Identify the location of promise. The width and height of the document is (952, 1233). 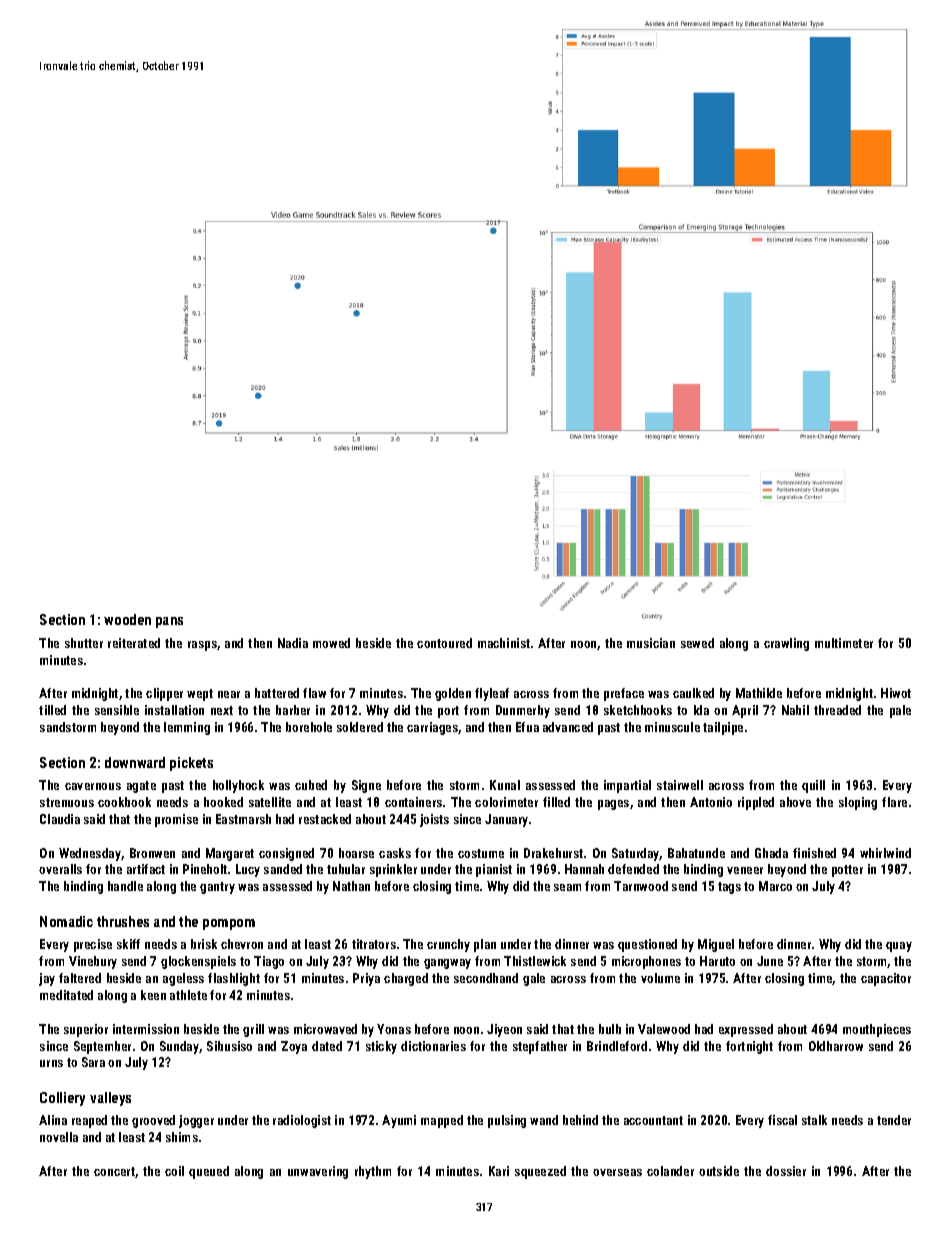
(176, 820).
